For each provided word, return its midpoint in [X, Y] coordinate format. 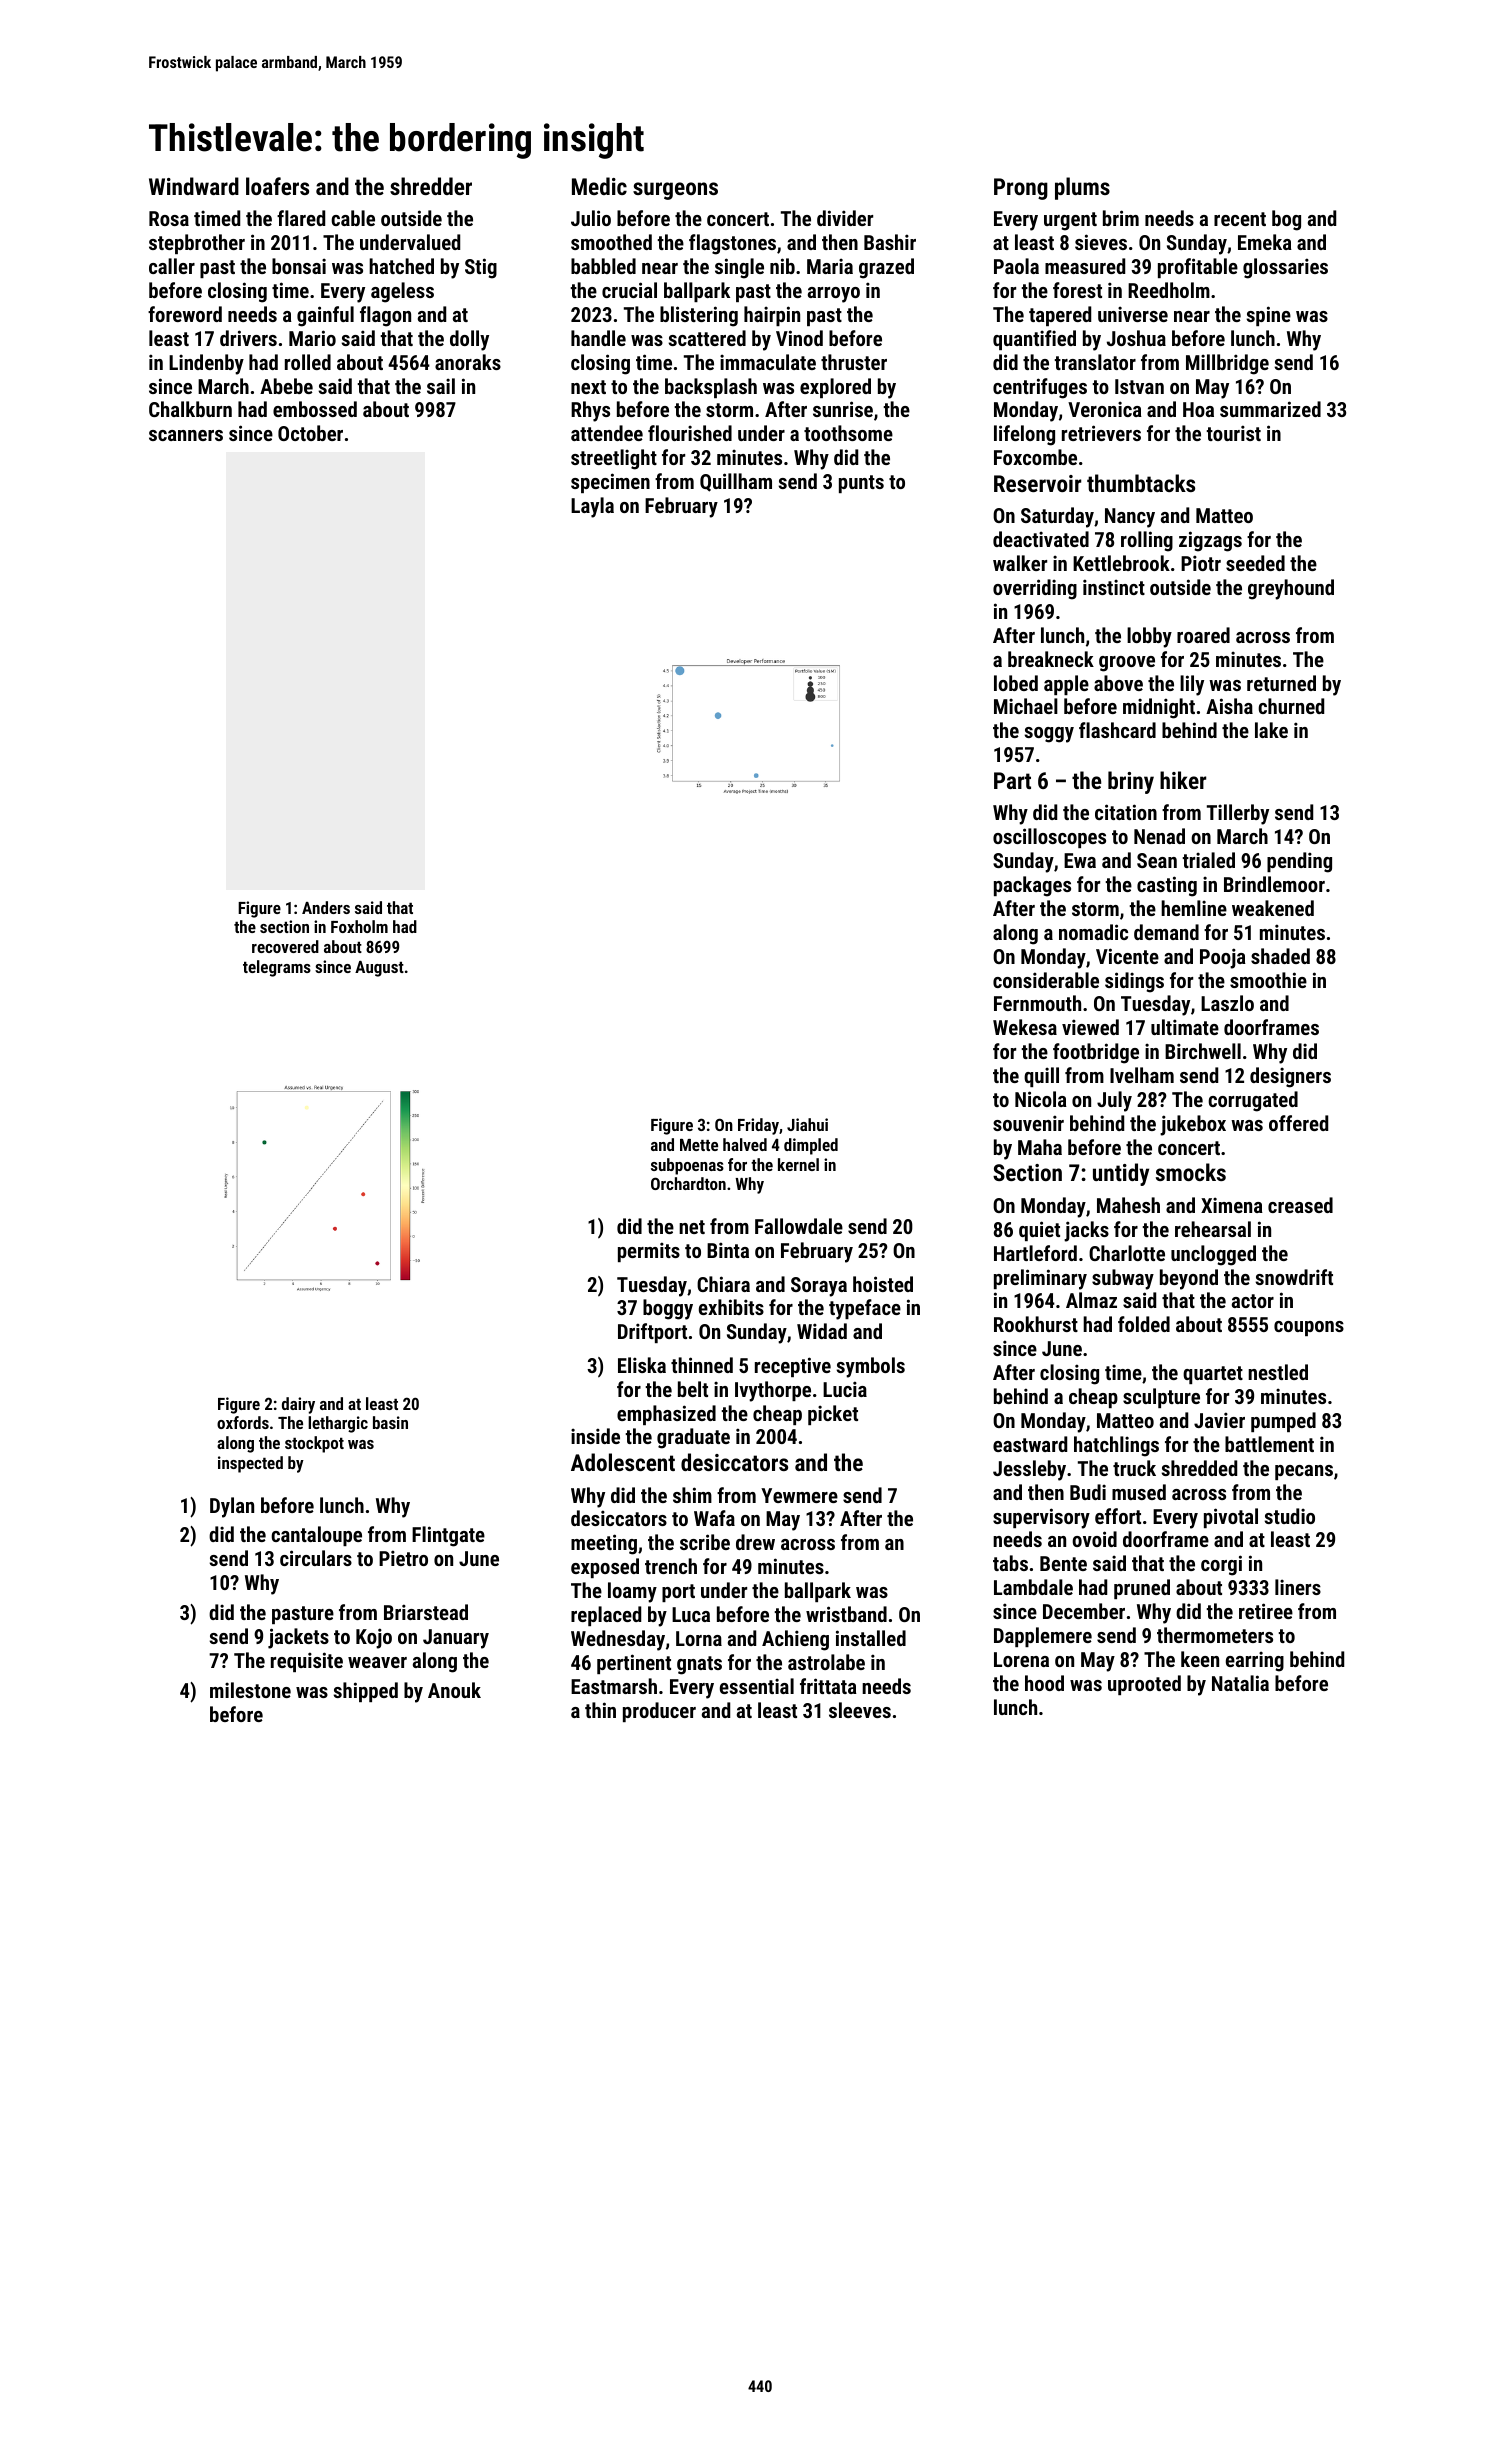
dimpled [811, 1146]
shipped [365, 1692]
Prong [1021, 189]
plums [1082, 188]
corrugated [1253, 1101]
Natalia [1240, 1683]
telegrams [277, 968]
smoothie [1268, 980]
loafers [277, 186]
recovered [285, 946]
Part [1012, 780]
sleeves [860, 1710]
